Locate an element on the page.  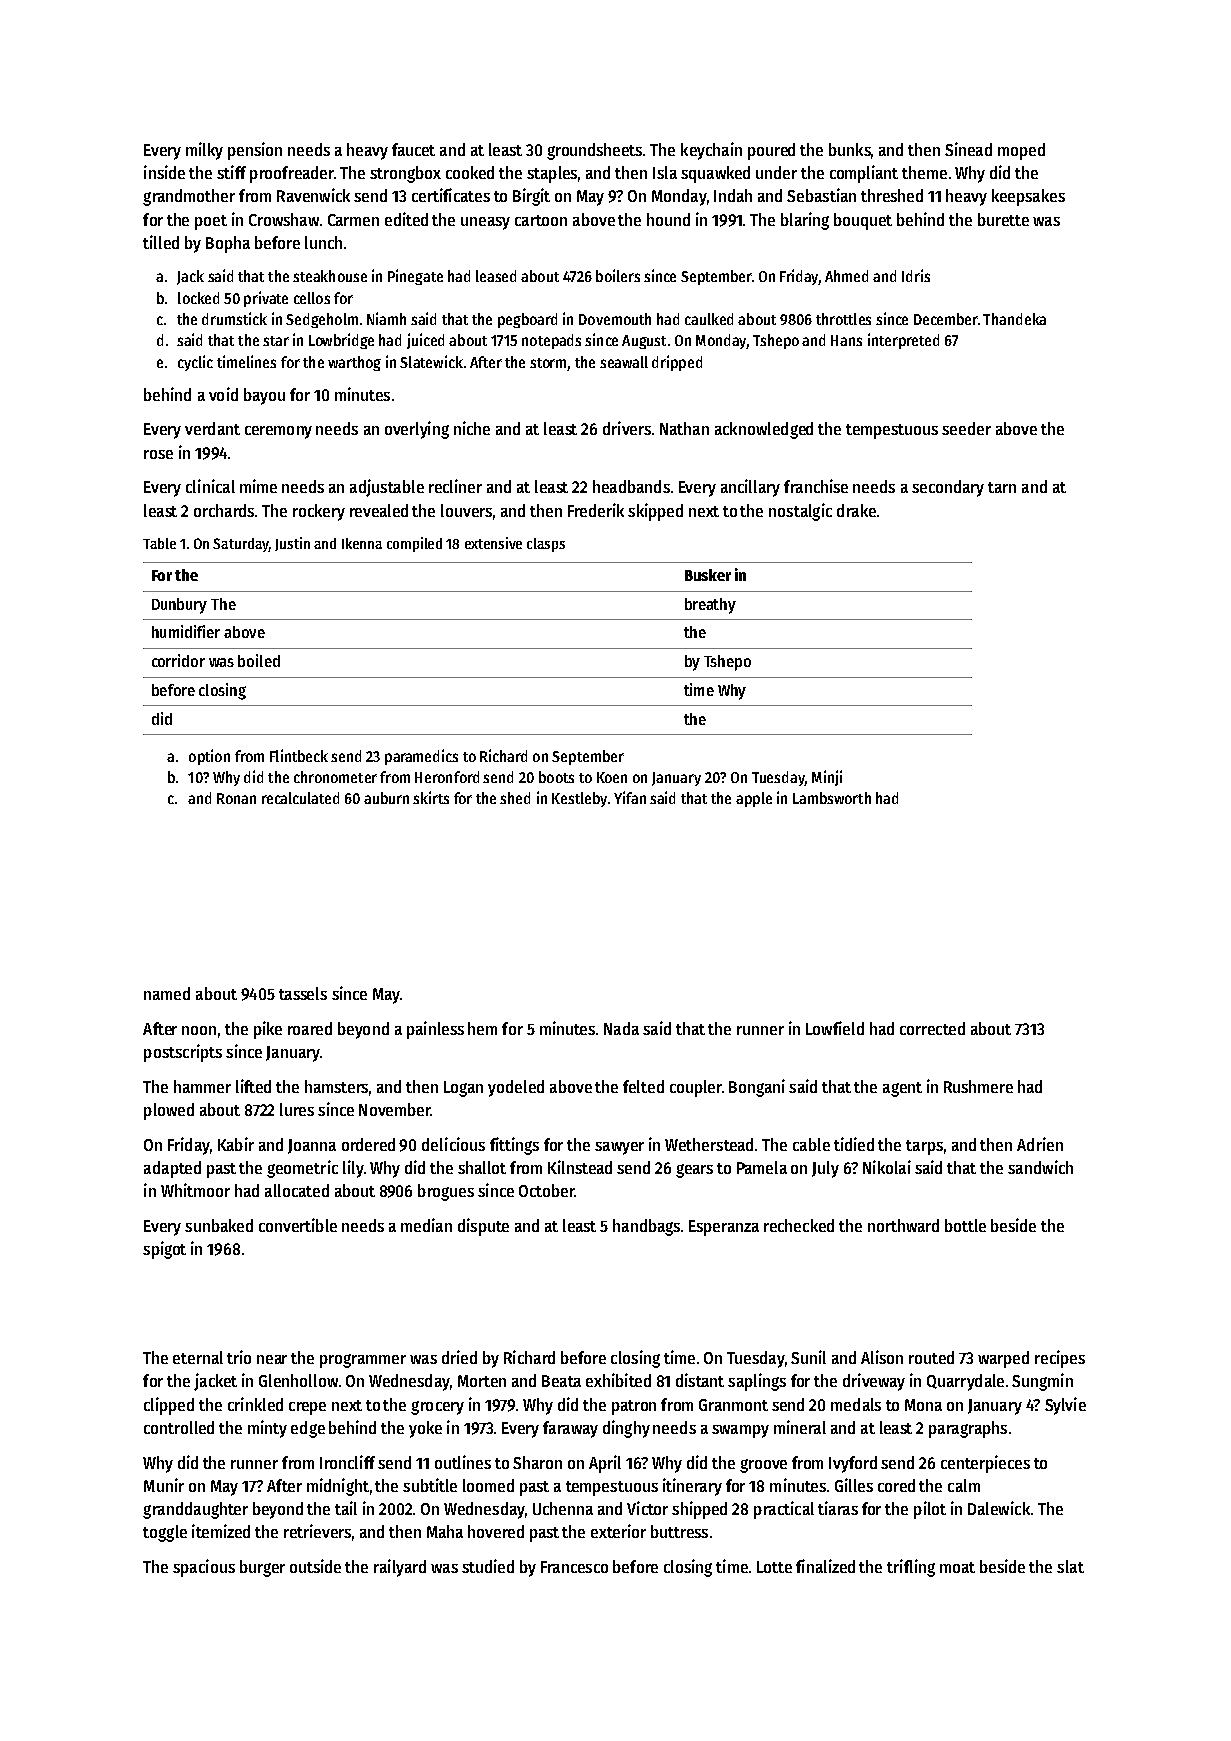
milky is located at coordinates (204, 151).
